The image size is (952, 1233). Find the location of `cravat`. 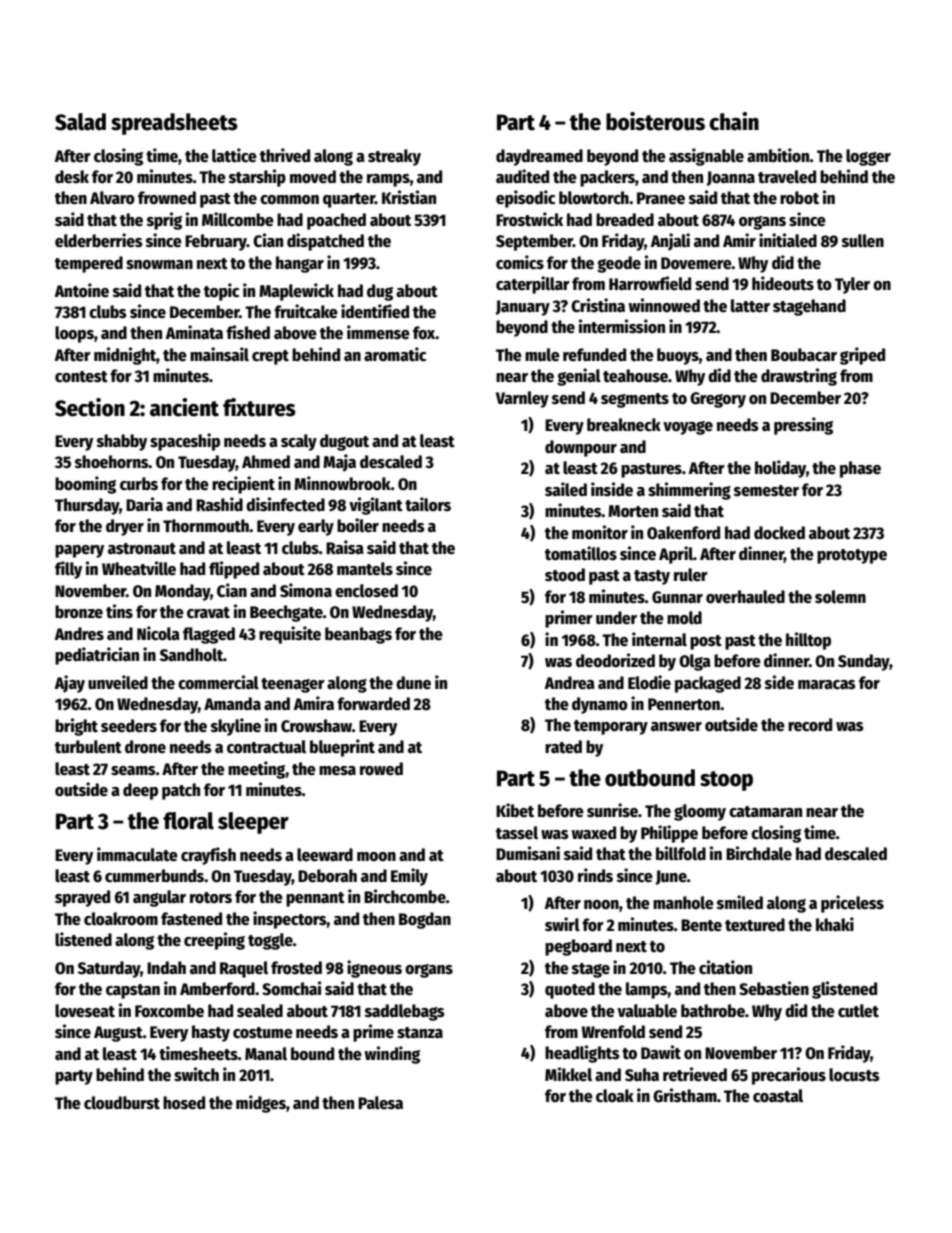

cravat is located at coordinates (208, 613).
